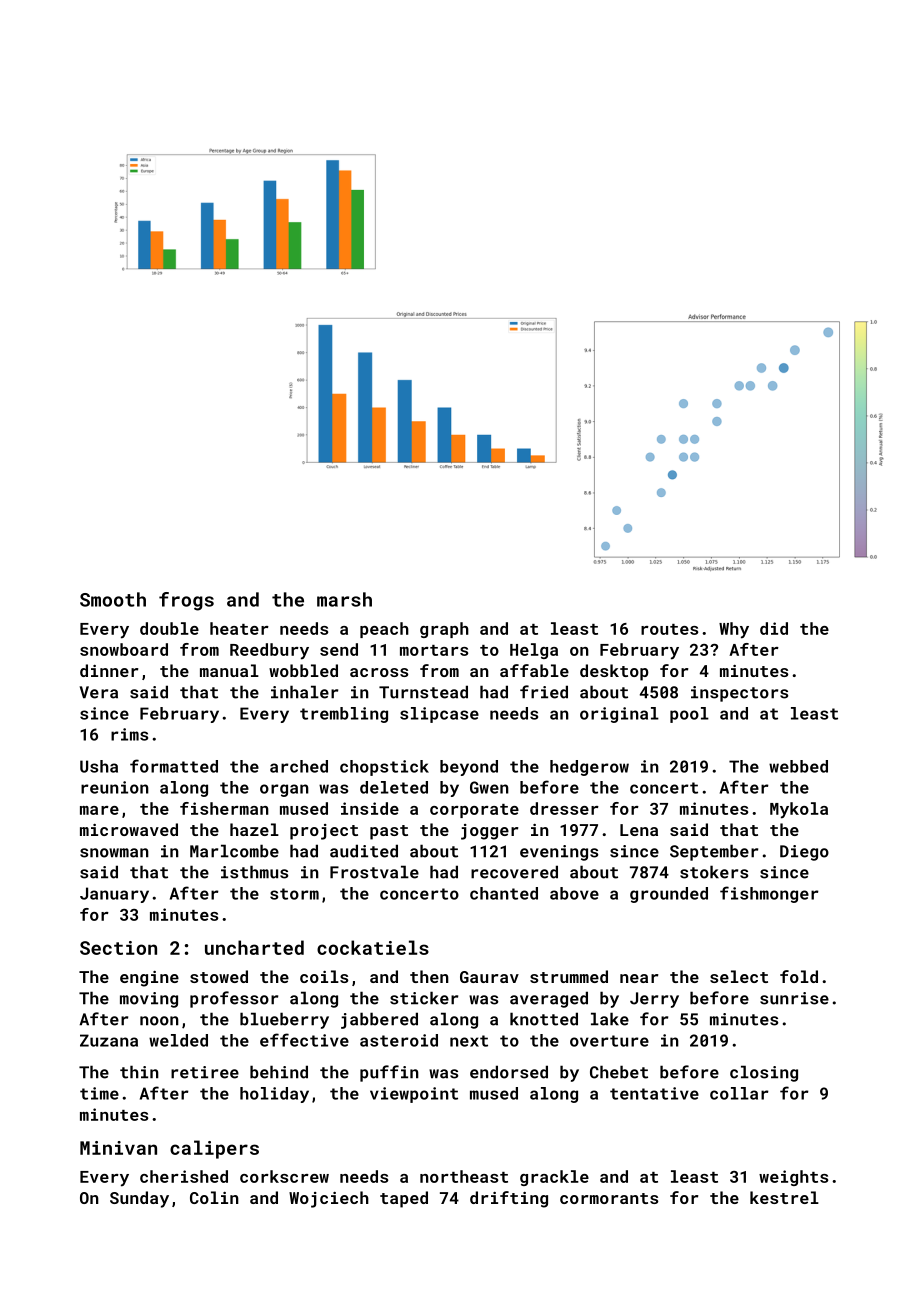 This page has height=1314, width=924. Describe the element at coordinates (544, 692) in the page. I see `fried` at that location.
